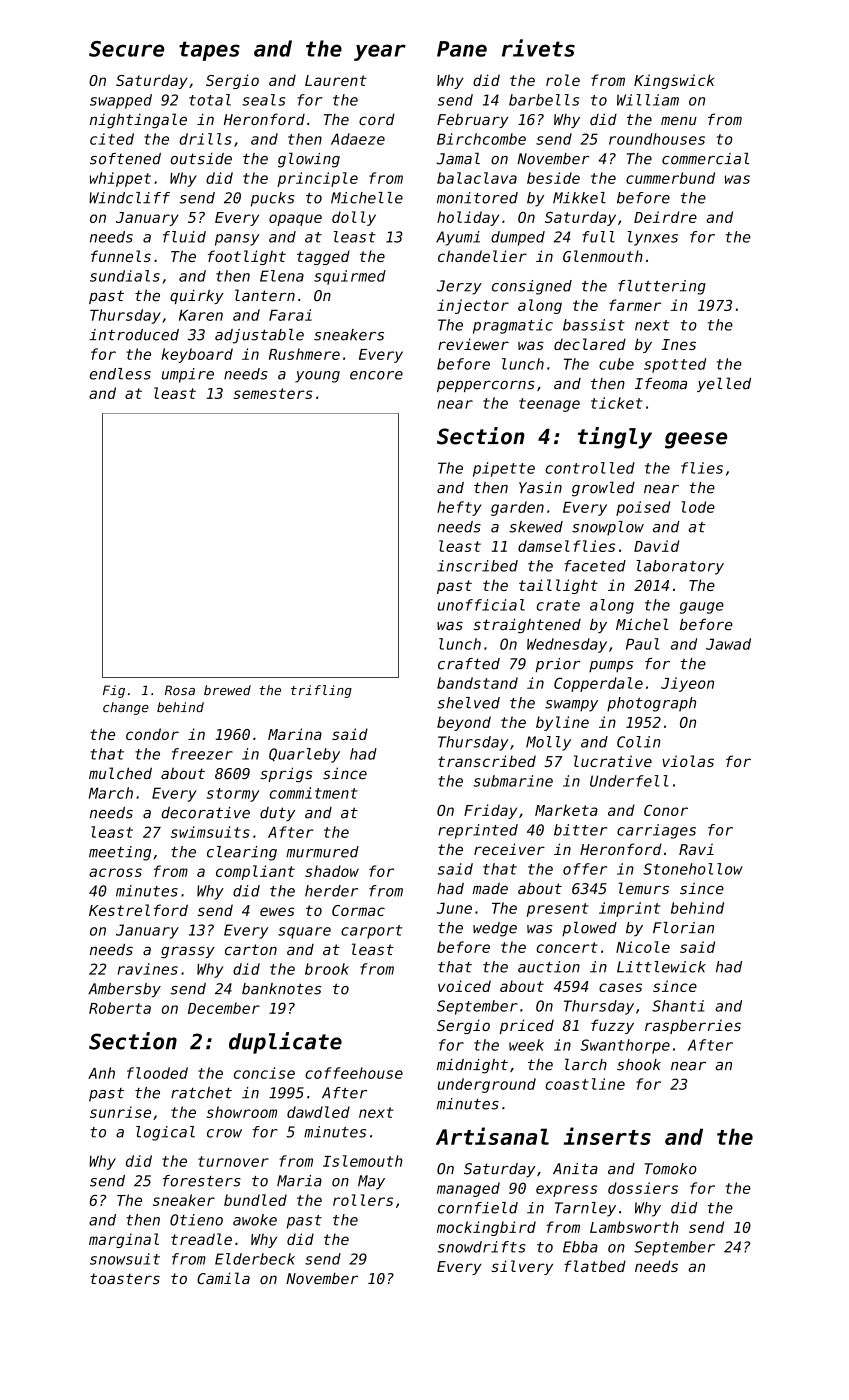  I want to click on larch, so click(586, 1064).
